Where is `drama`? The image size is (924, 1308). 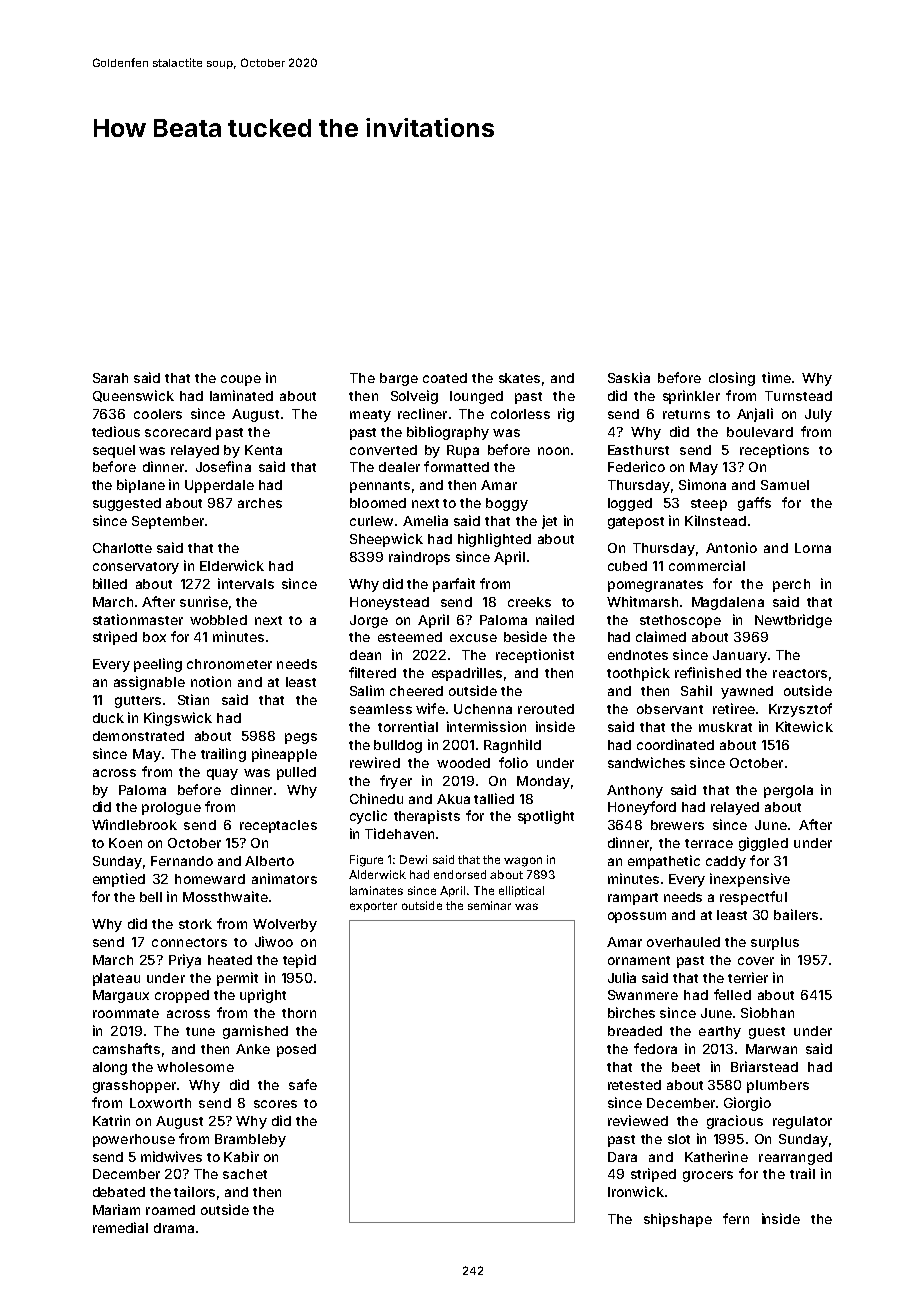 drama is located at coordinates (174, 1228).
